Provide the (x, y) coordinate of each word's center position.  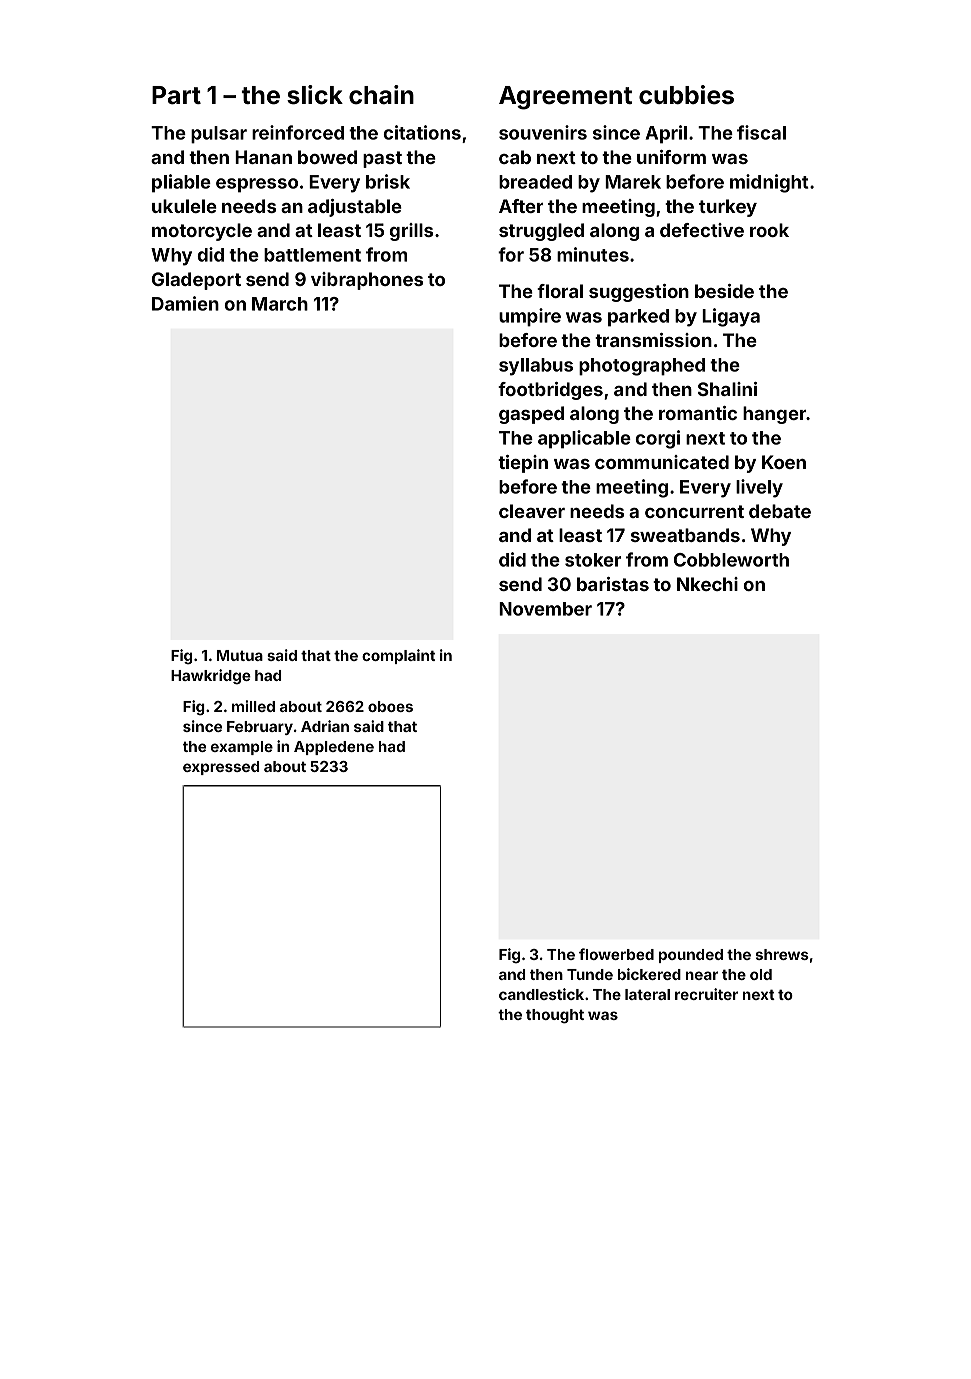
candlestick (541, 994)
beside (724, 291)
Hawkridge (211, 677)
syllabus (536, 367)
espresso (257, 185)
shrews (782, 954)
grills (411, 232)
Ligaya (731, 317)
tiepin (523, 464)
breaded (535, 182)
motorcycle (202, 232)
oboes (390, 706)
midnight (769, 183)
